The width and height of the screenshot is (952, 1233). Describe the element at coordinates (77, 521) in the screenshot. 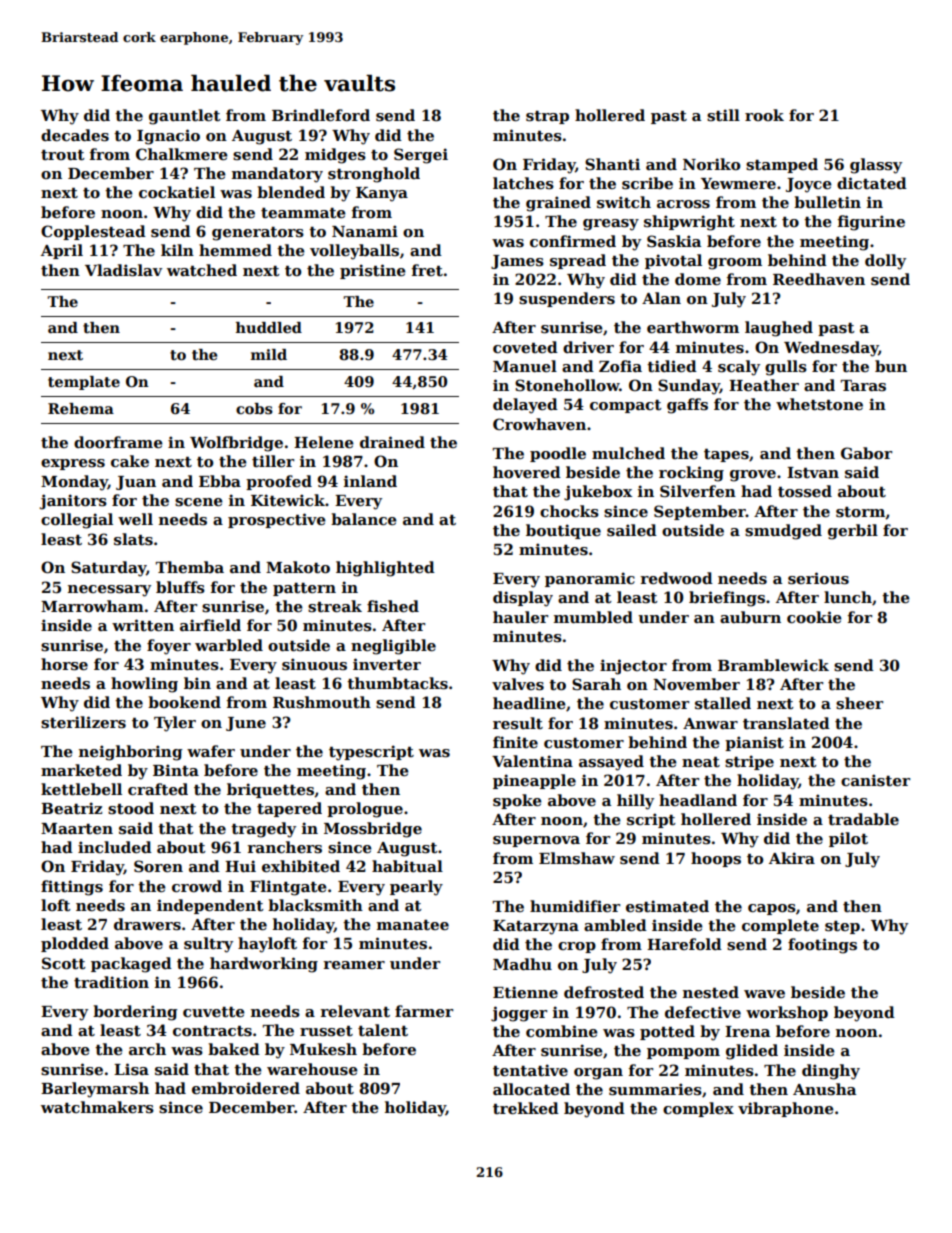

I see `collegial` at that location.
